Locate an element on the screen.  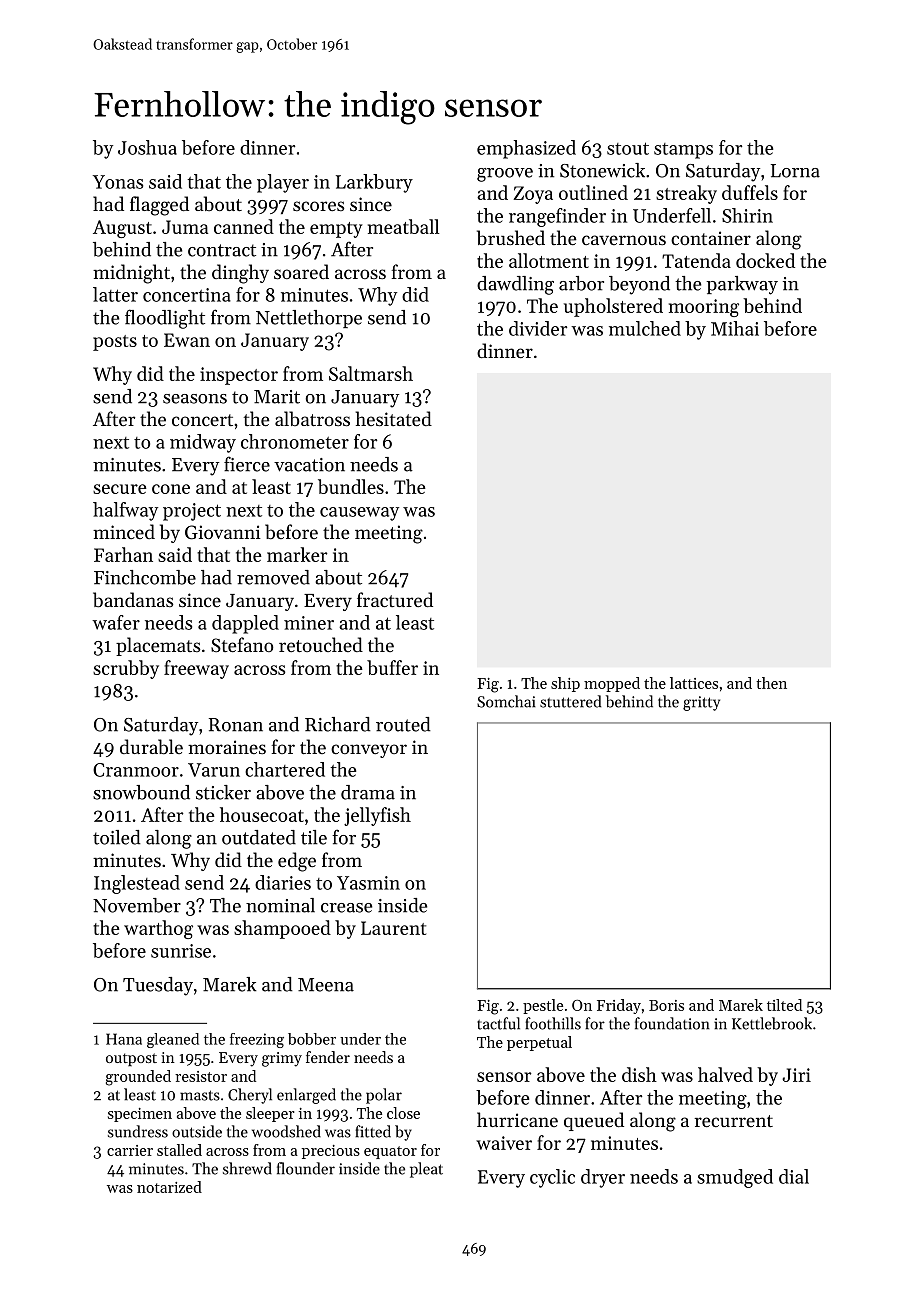
emphasized is located at coordinates (526, 149).
